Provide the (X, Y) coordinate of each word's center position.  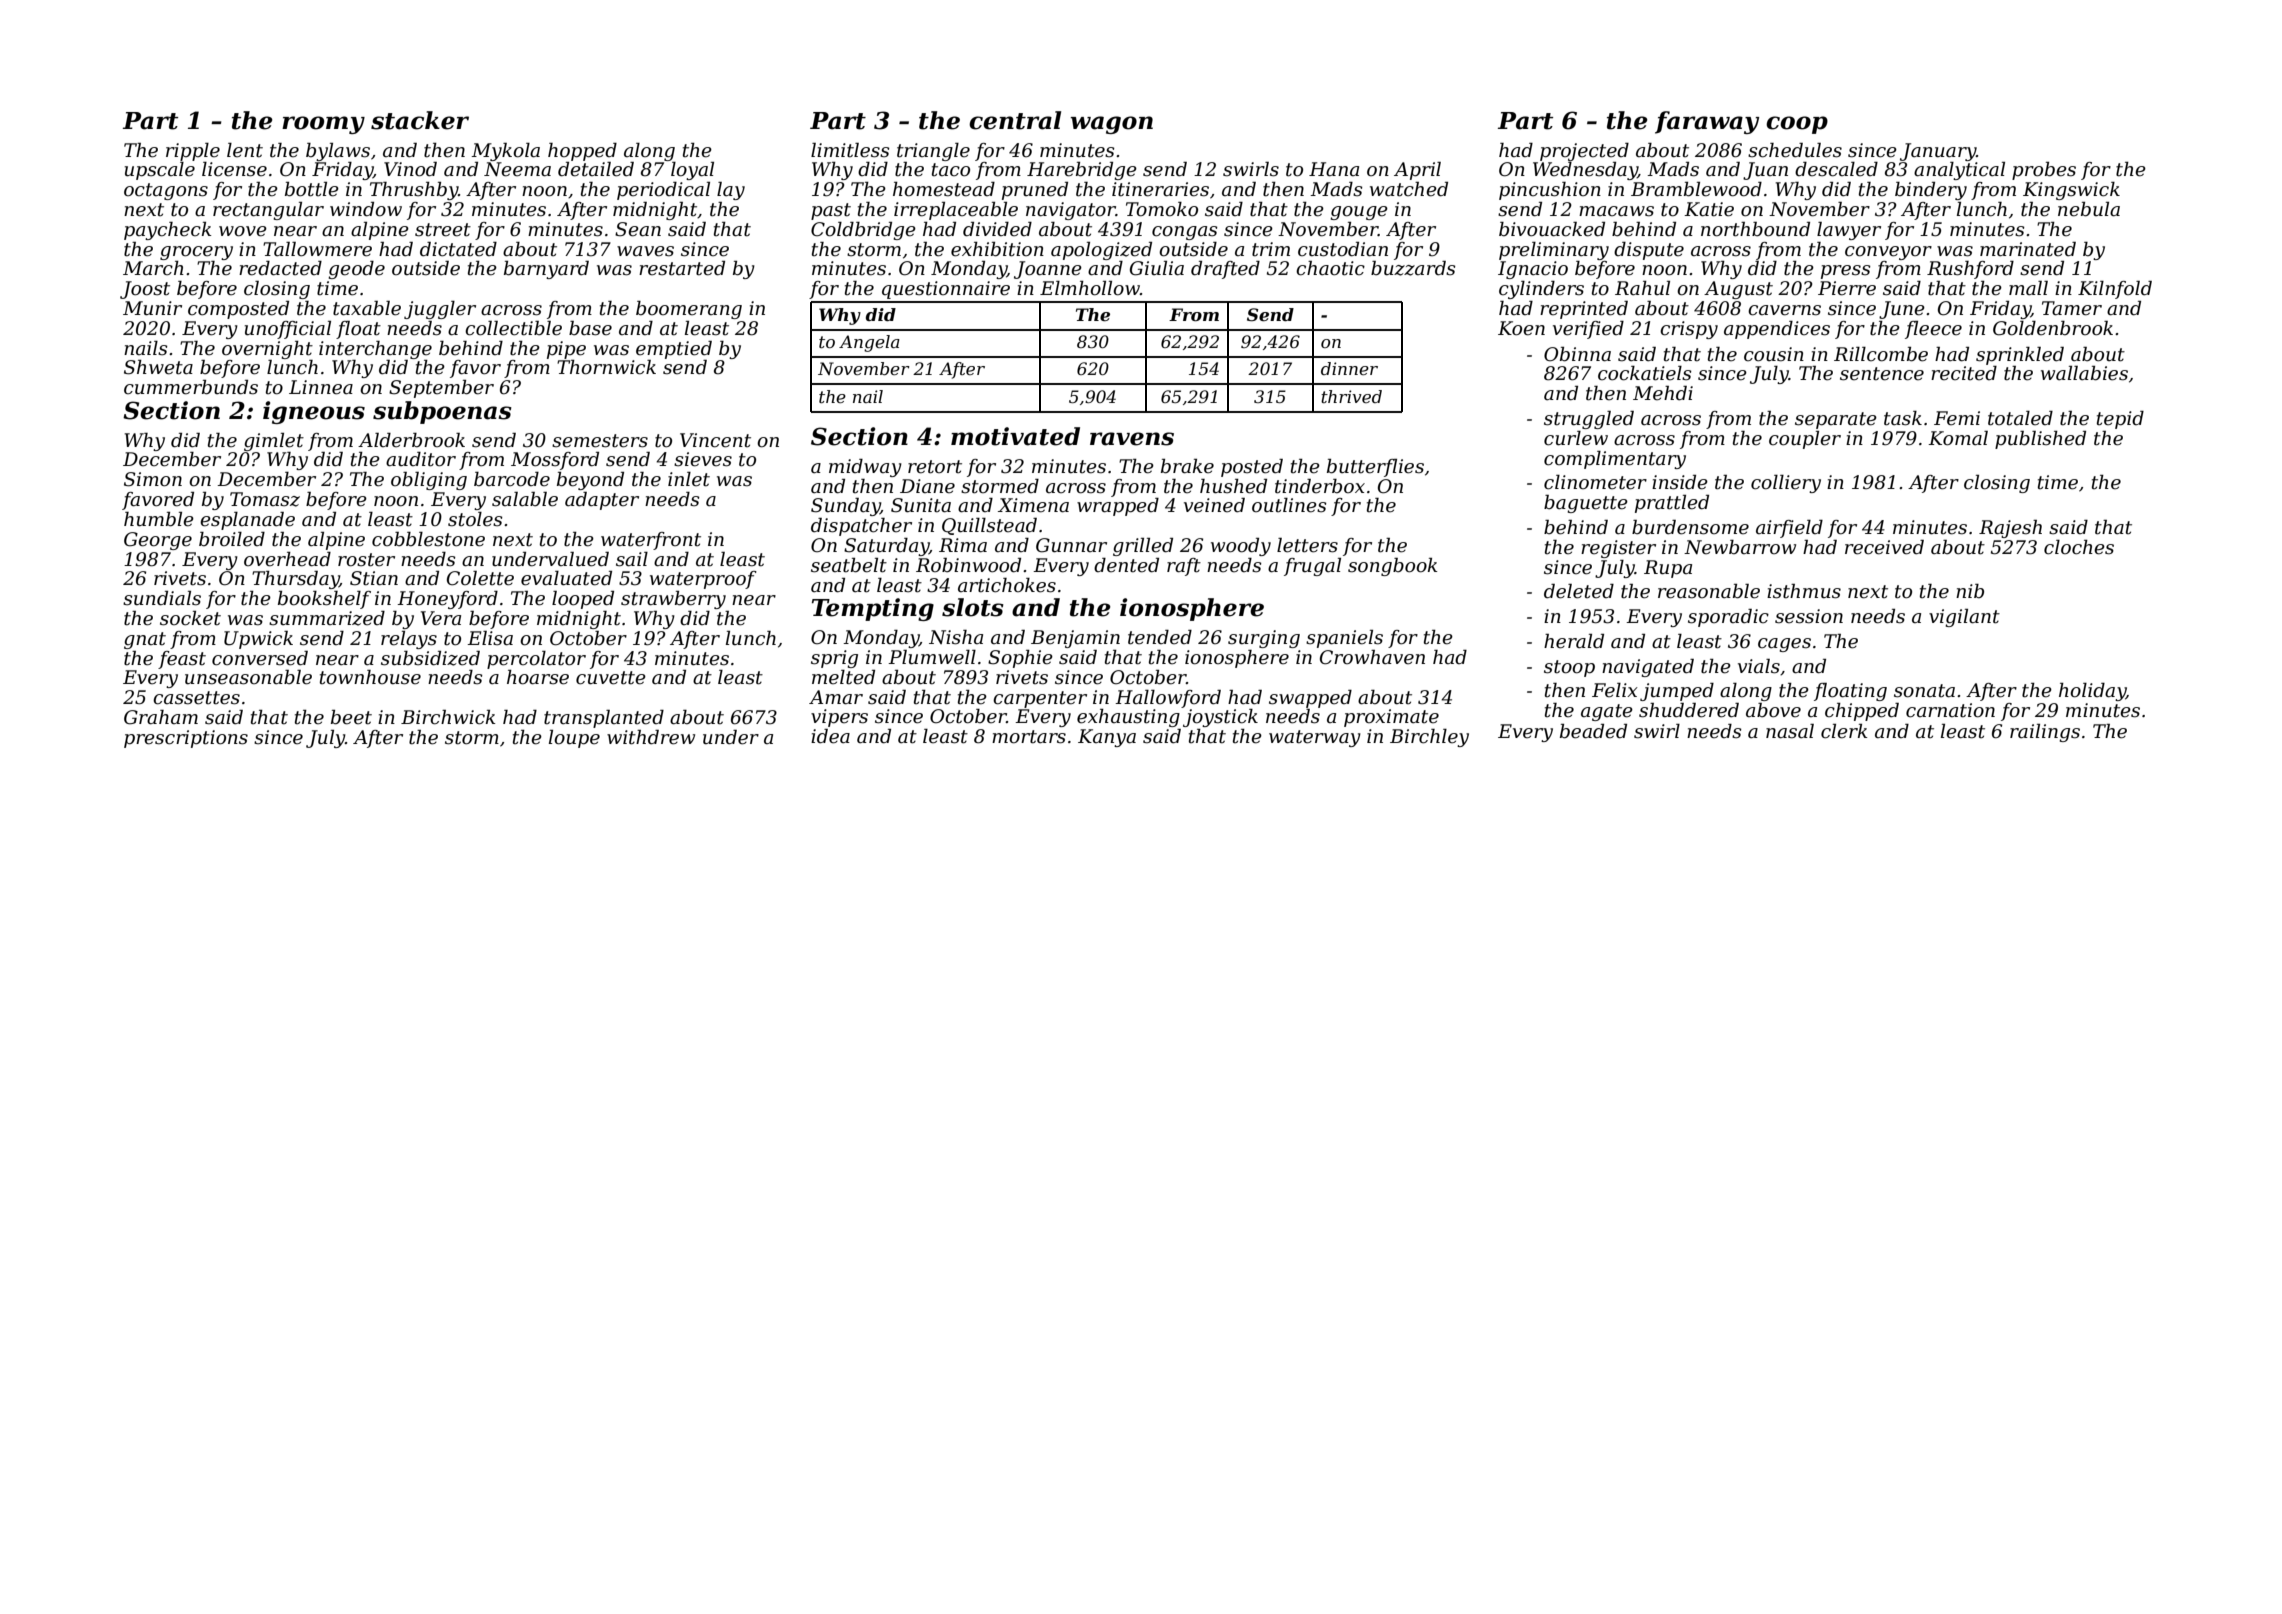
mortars (1029, 737)
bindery (1931, 191)
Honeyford (447, 600)
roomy (323, 125)
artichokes (1007, 585)
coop (1797, 125)
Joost (145, 290)
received (1884, 547)
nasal (1790, 731)
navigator (1071, 211)
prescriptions (186, 739)
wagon (1111, 125)
